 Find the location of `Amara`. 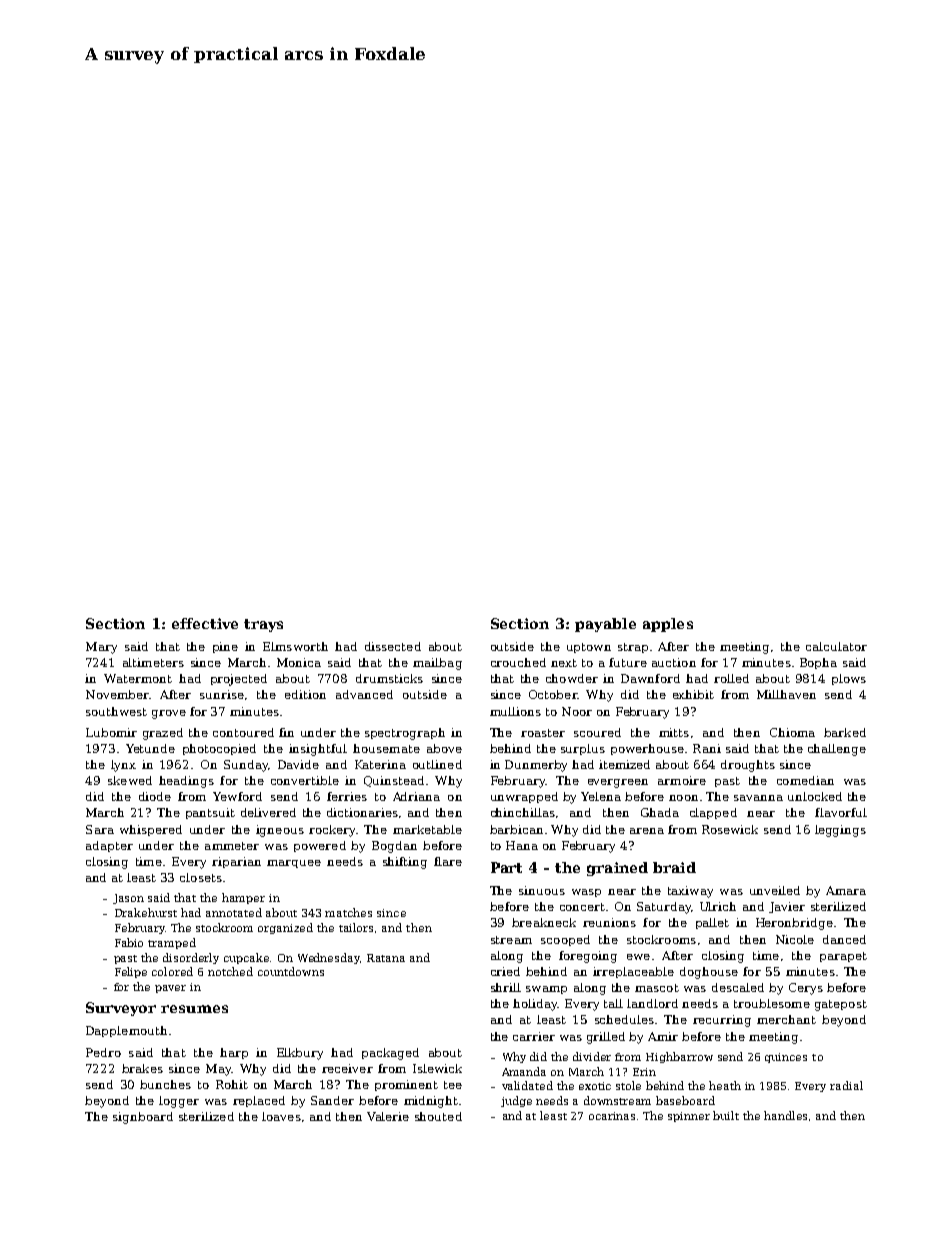

Amara is located at coordinates (846, 890).
